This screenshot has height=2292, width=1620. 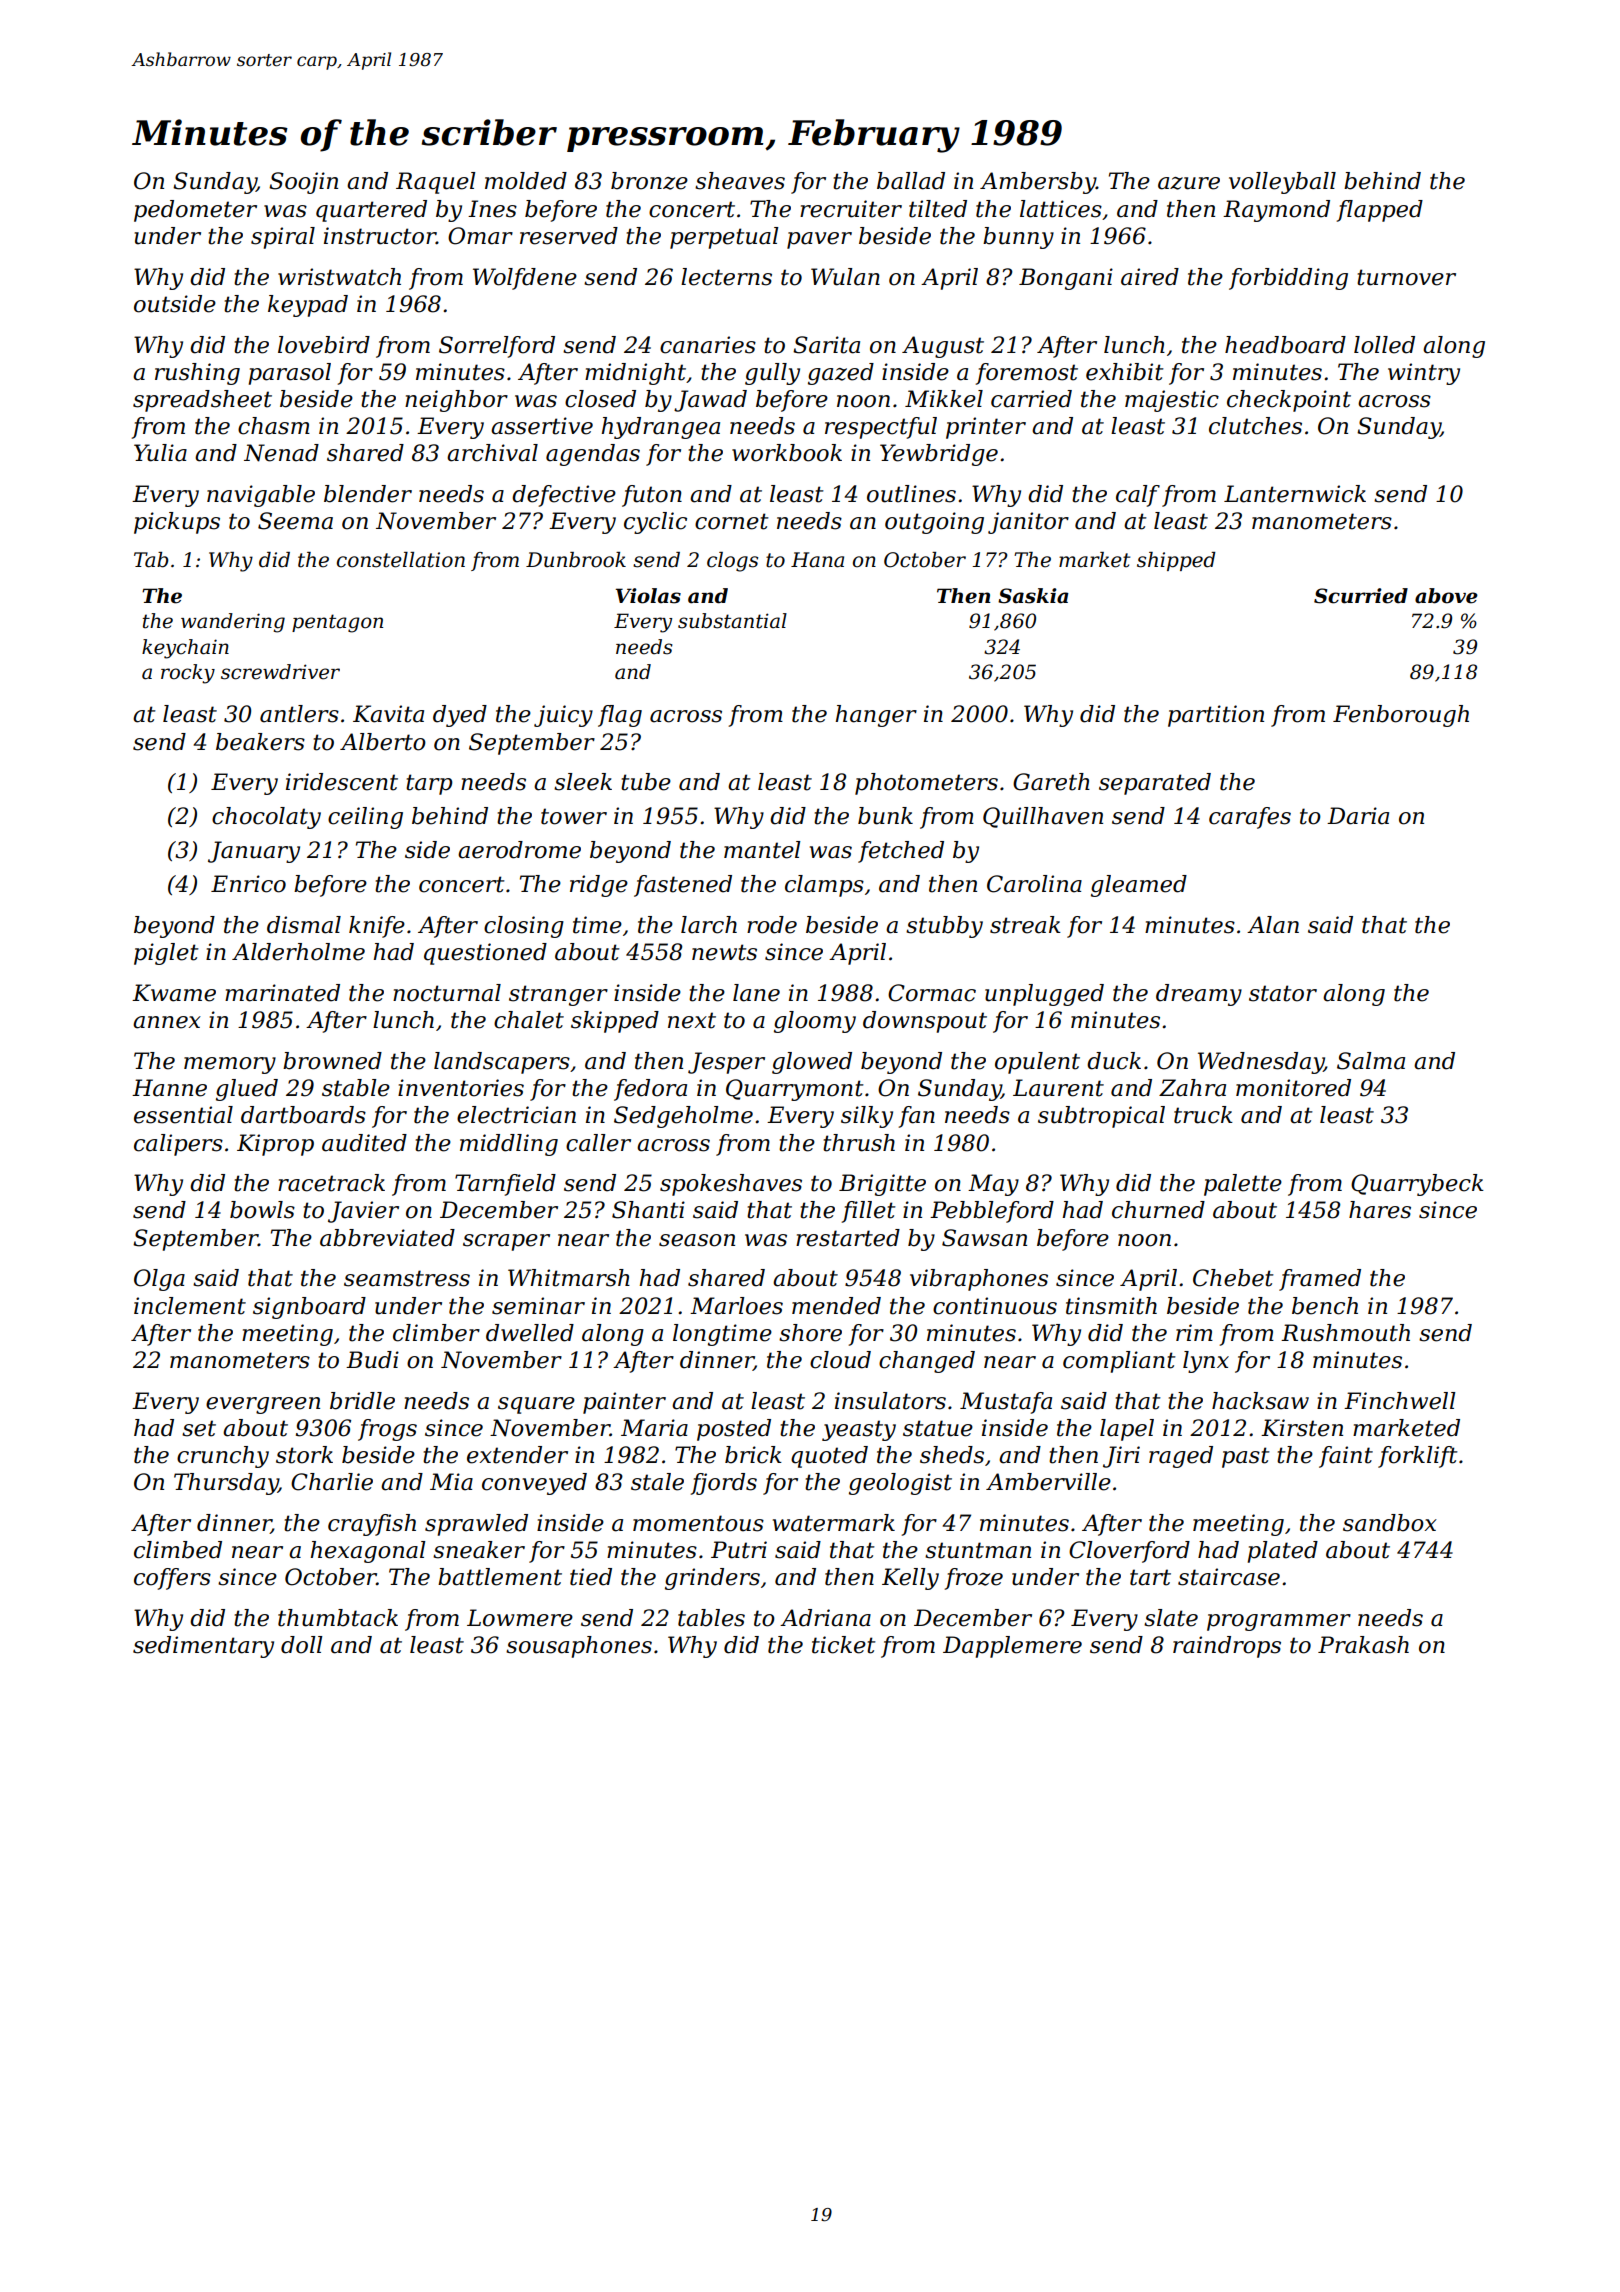 I want to click on azure, so click(x=1189, y=183).
